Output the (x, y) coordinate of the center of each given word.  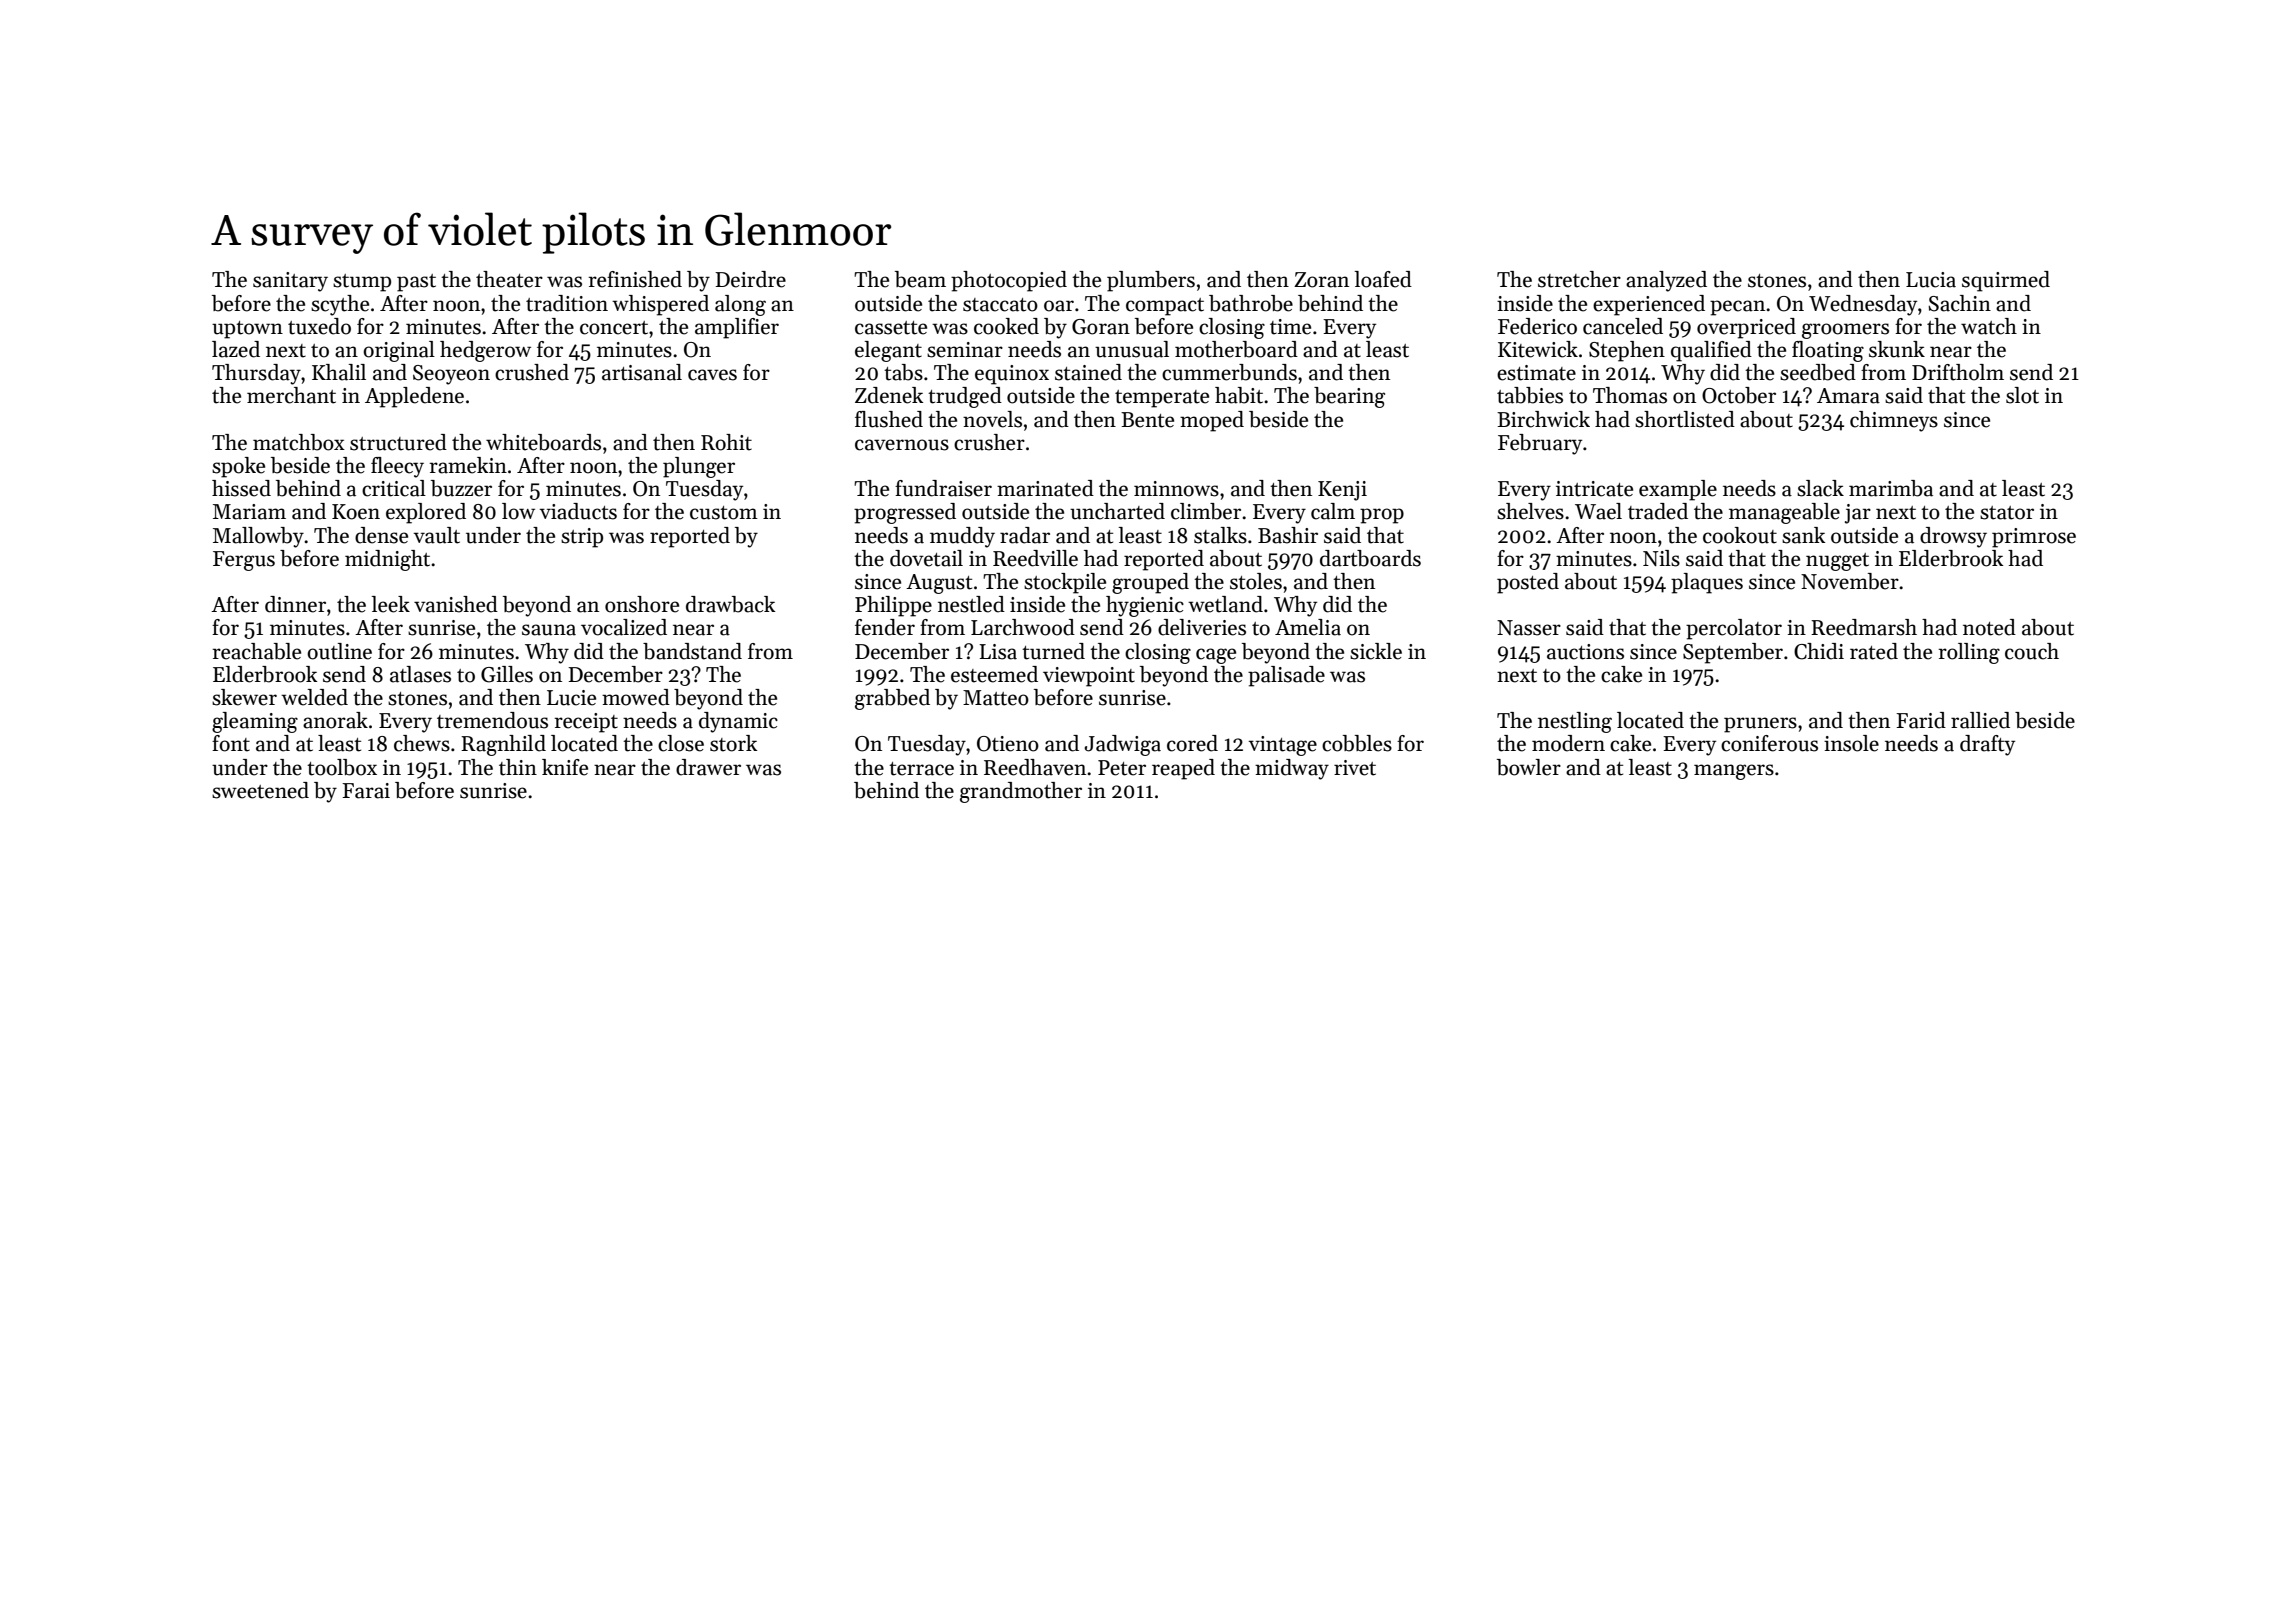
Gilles (507, 674)
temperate (1162, 399)
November (1850, 581)
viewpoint (1089, 677)
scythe (340, 305)
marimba (1891, 488)
